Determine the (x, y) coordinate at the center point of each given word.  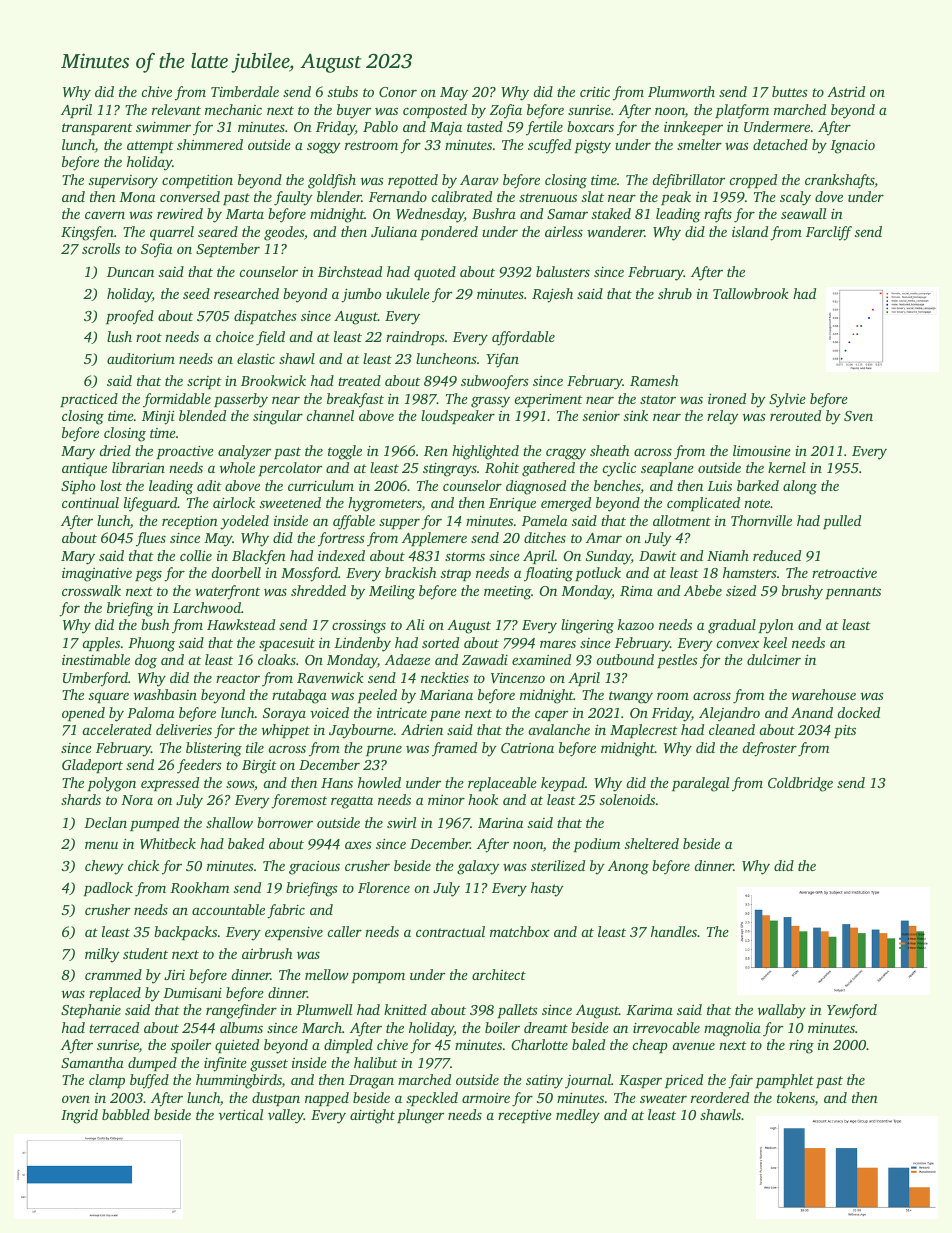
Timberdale (245, 91)
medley (578, 1116)
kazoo (636, 624)
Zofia (506, 111)
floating (548, 574)
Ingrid (79, 1116)
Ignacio (852, 147)
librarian (138, 467)
